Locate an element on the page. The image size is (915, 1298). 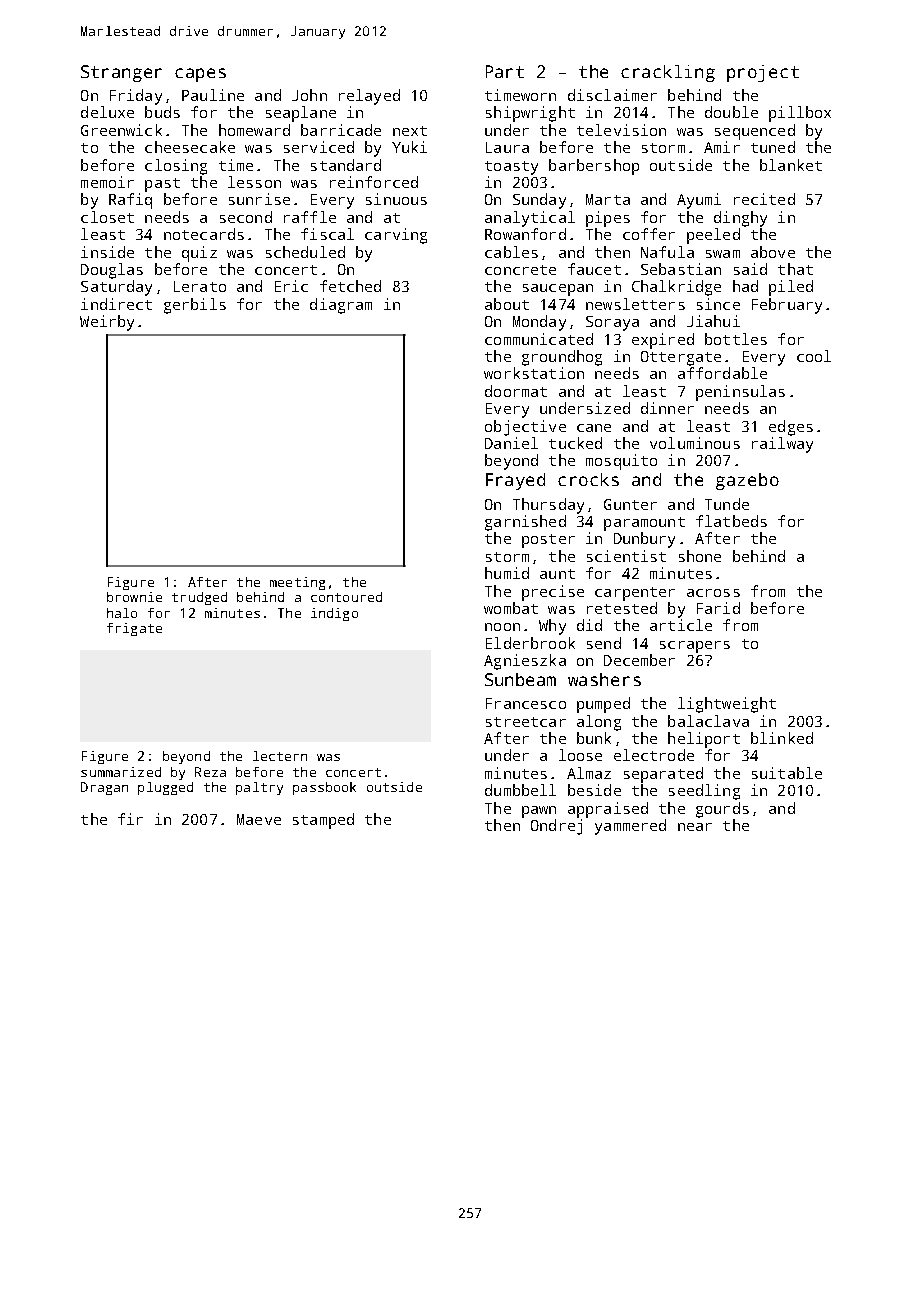
Frayed is located at coordinates (515, 481).
